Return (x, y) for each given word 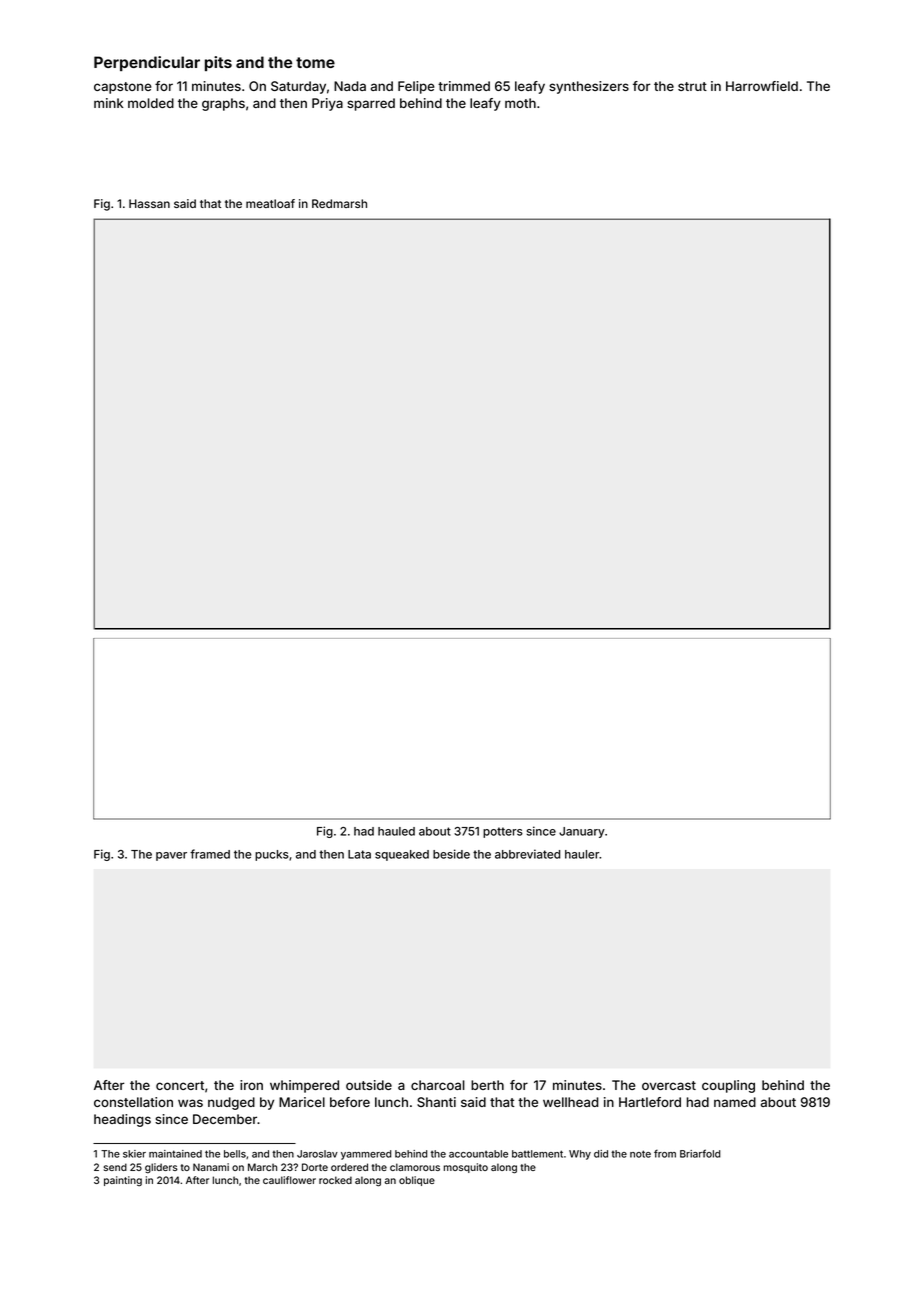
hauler (582, 854)
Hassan (149, 203)
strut (692, 86)
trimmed (464, 86)
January (582, 832)
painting (123, 1181)
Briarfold (700, 1153)
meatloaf (270, 203)
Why (580, 1155)
